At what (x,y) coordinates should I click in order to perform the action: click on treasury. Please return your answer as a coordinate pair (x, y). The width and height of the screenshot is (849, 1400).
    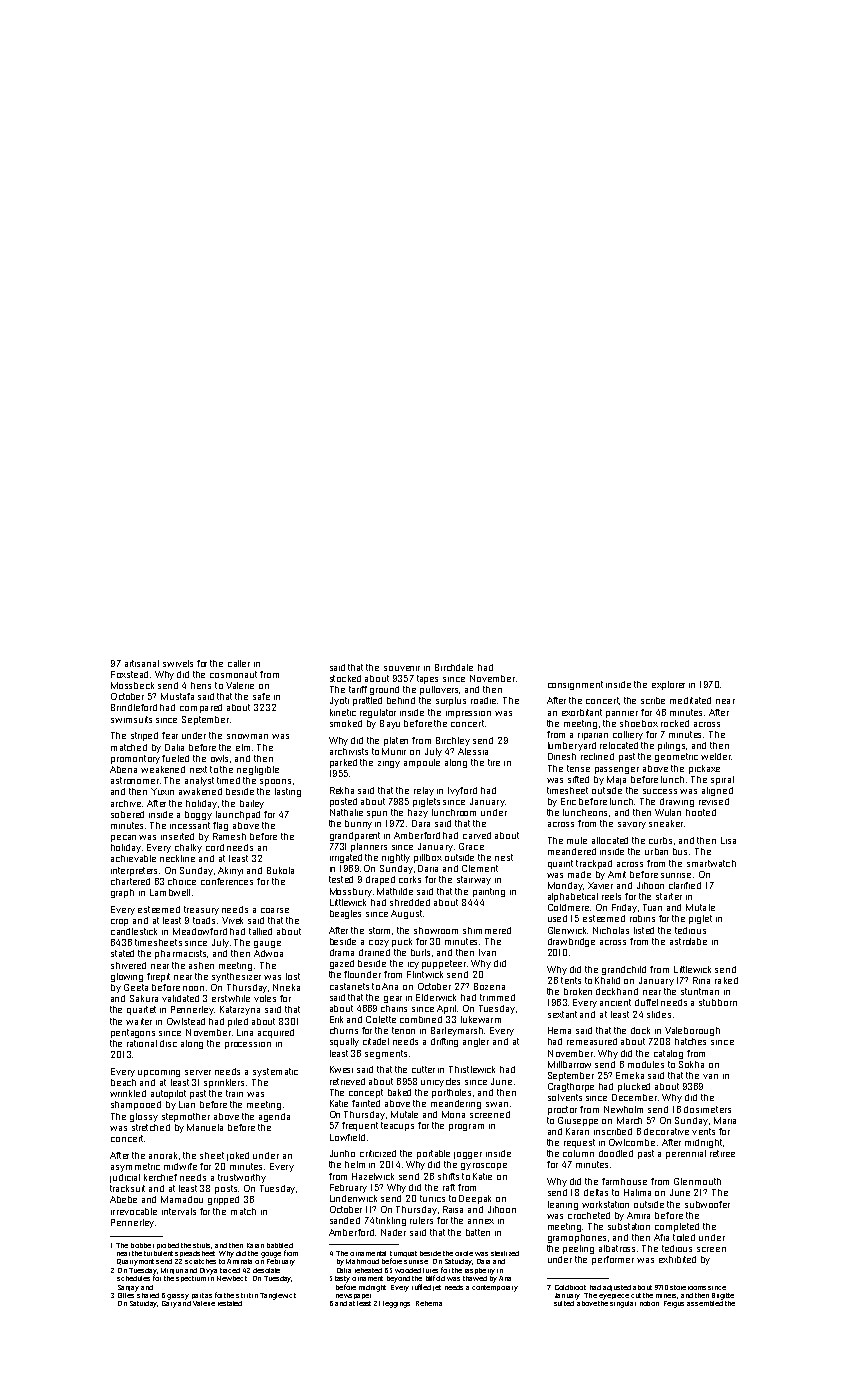
    Looking at the image, I should click on (201, 910).
